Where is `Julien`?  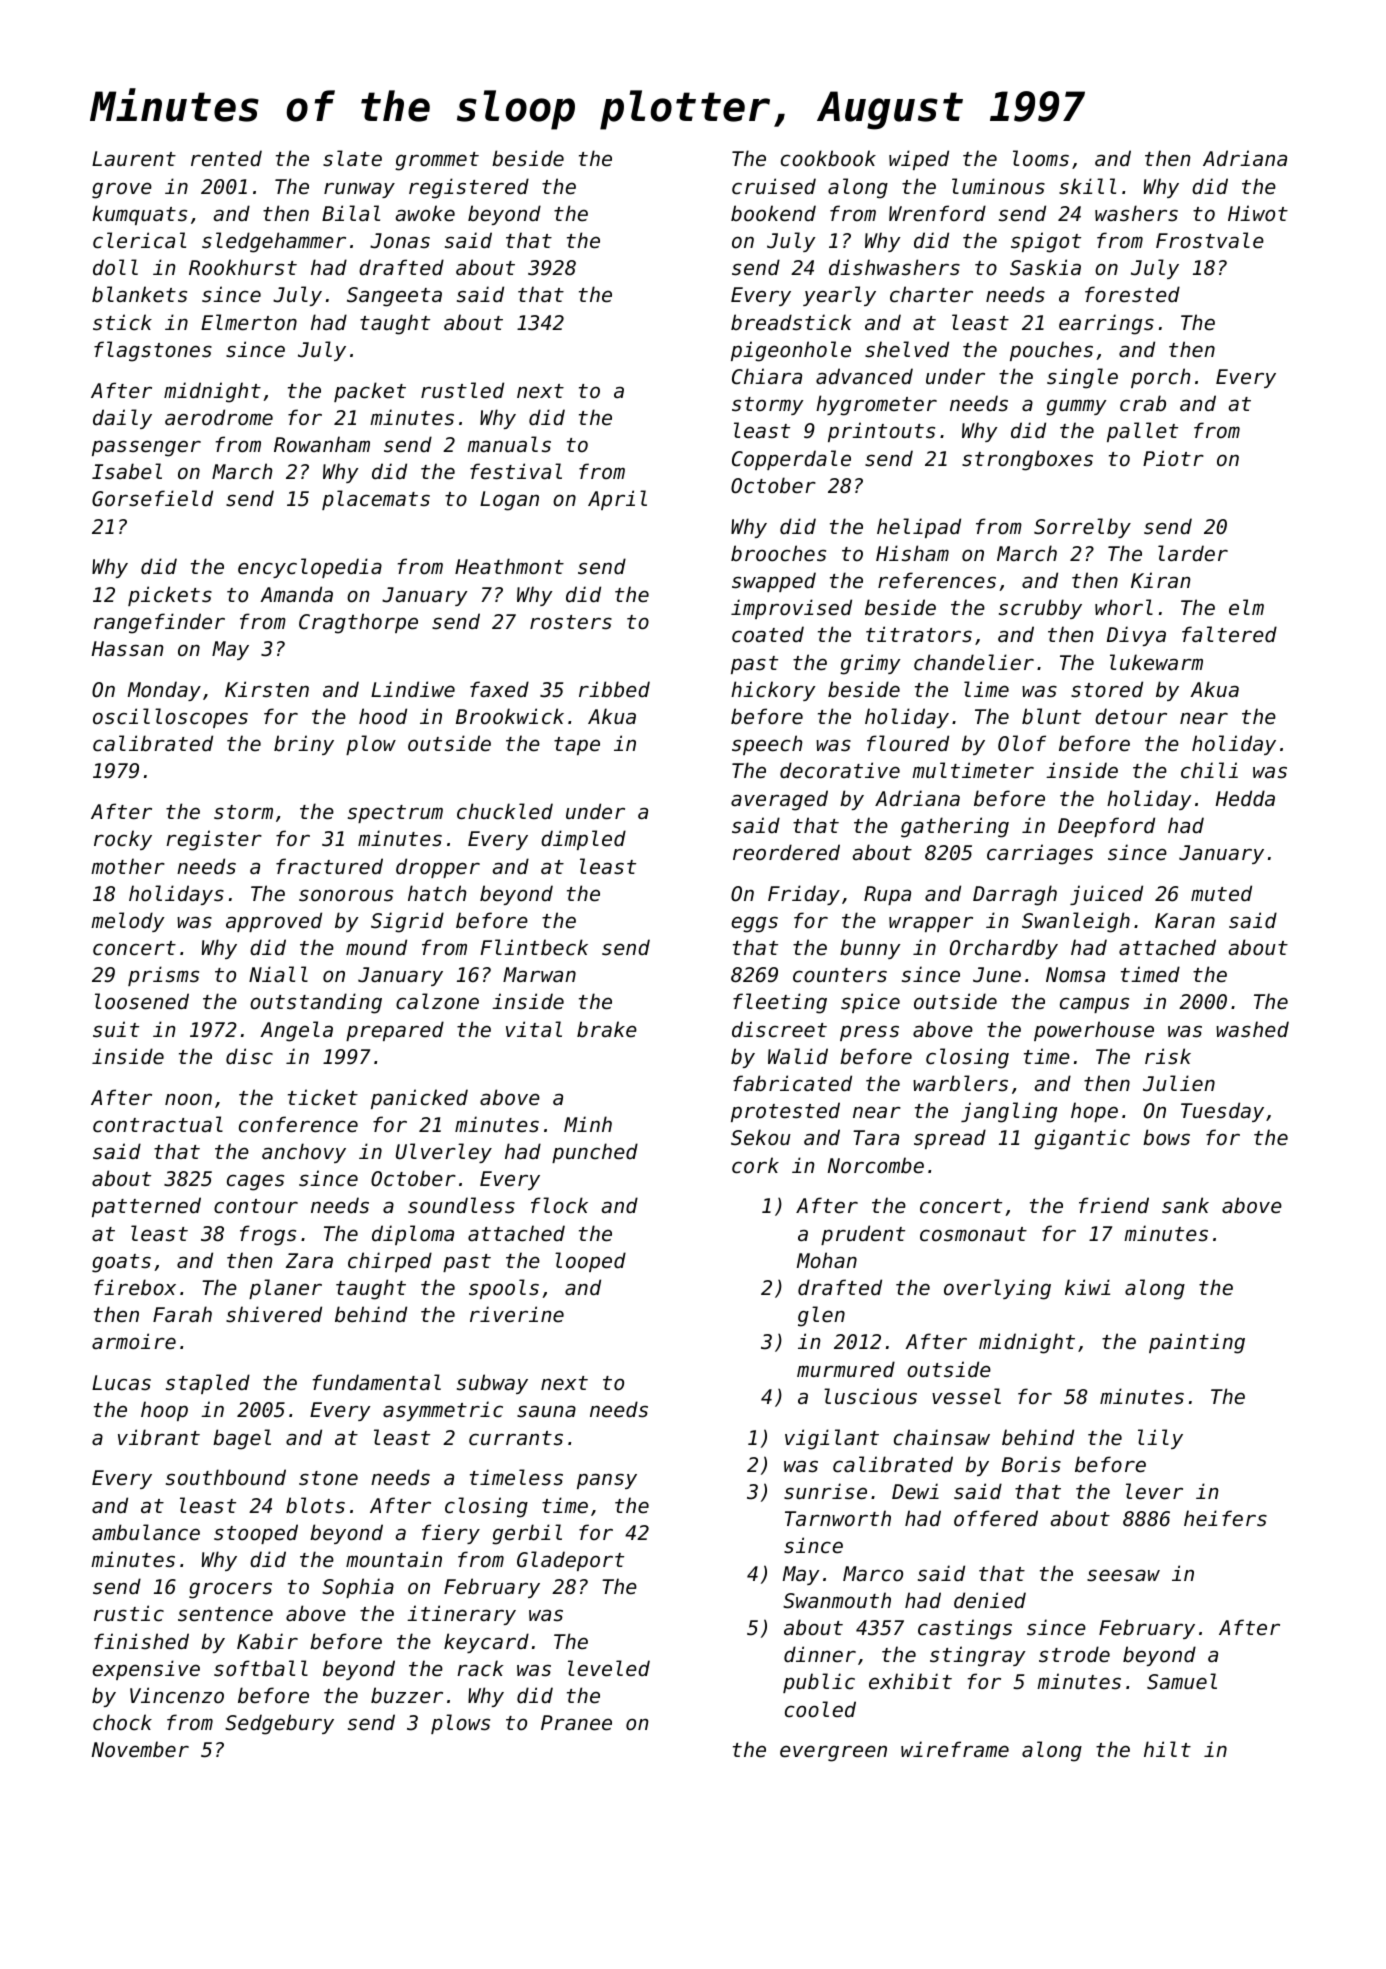 Julien is located at coordinates (1179, 1083).
